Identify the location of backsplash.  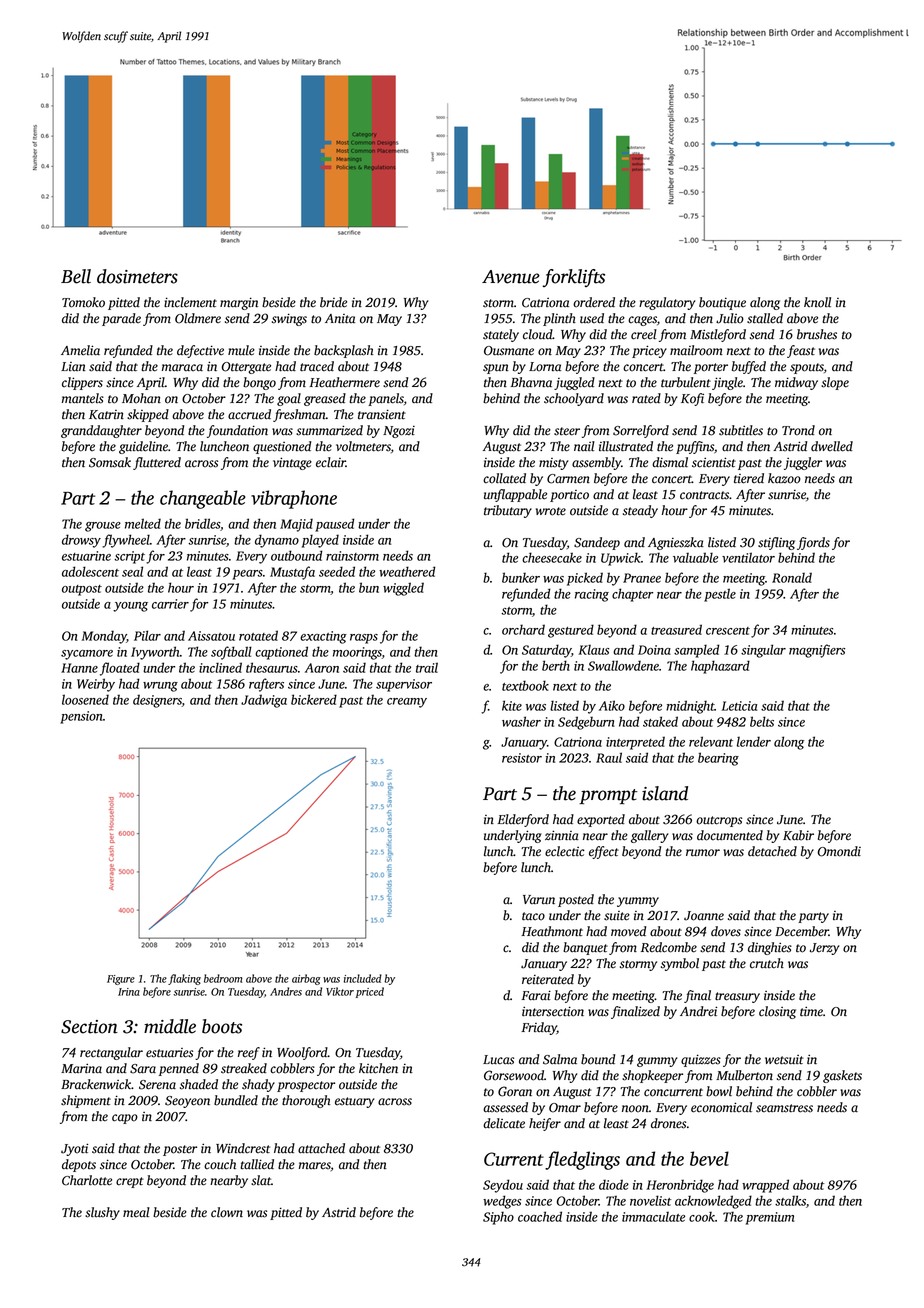
(343, 351).
